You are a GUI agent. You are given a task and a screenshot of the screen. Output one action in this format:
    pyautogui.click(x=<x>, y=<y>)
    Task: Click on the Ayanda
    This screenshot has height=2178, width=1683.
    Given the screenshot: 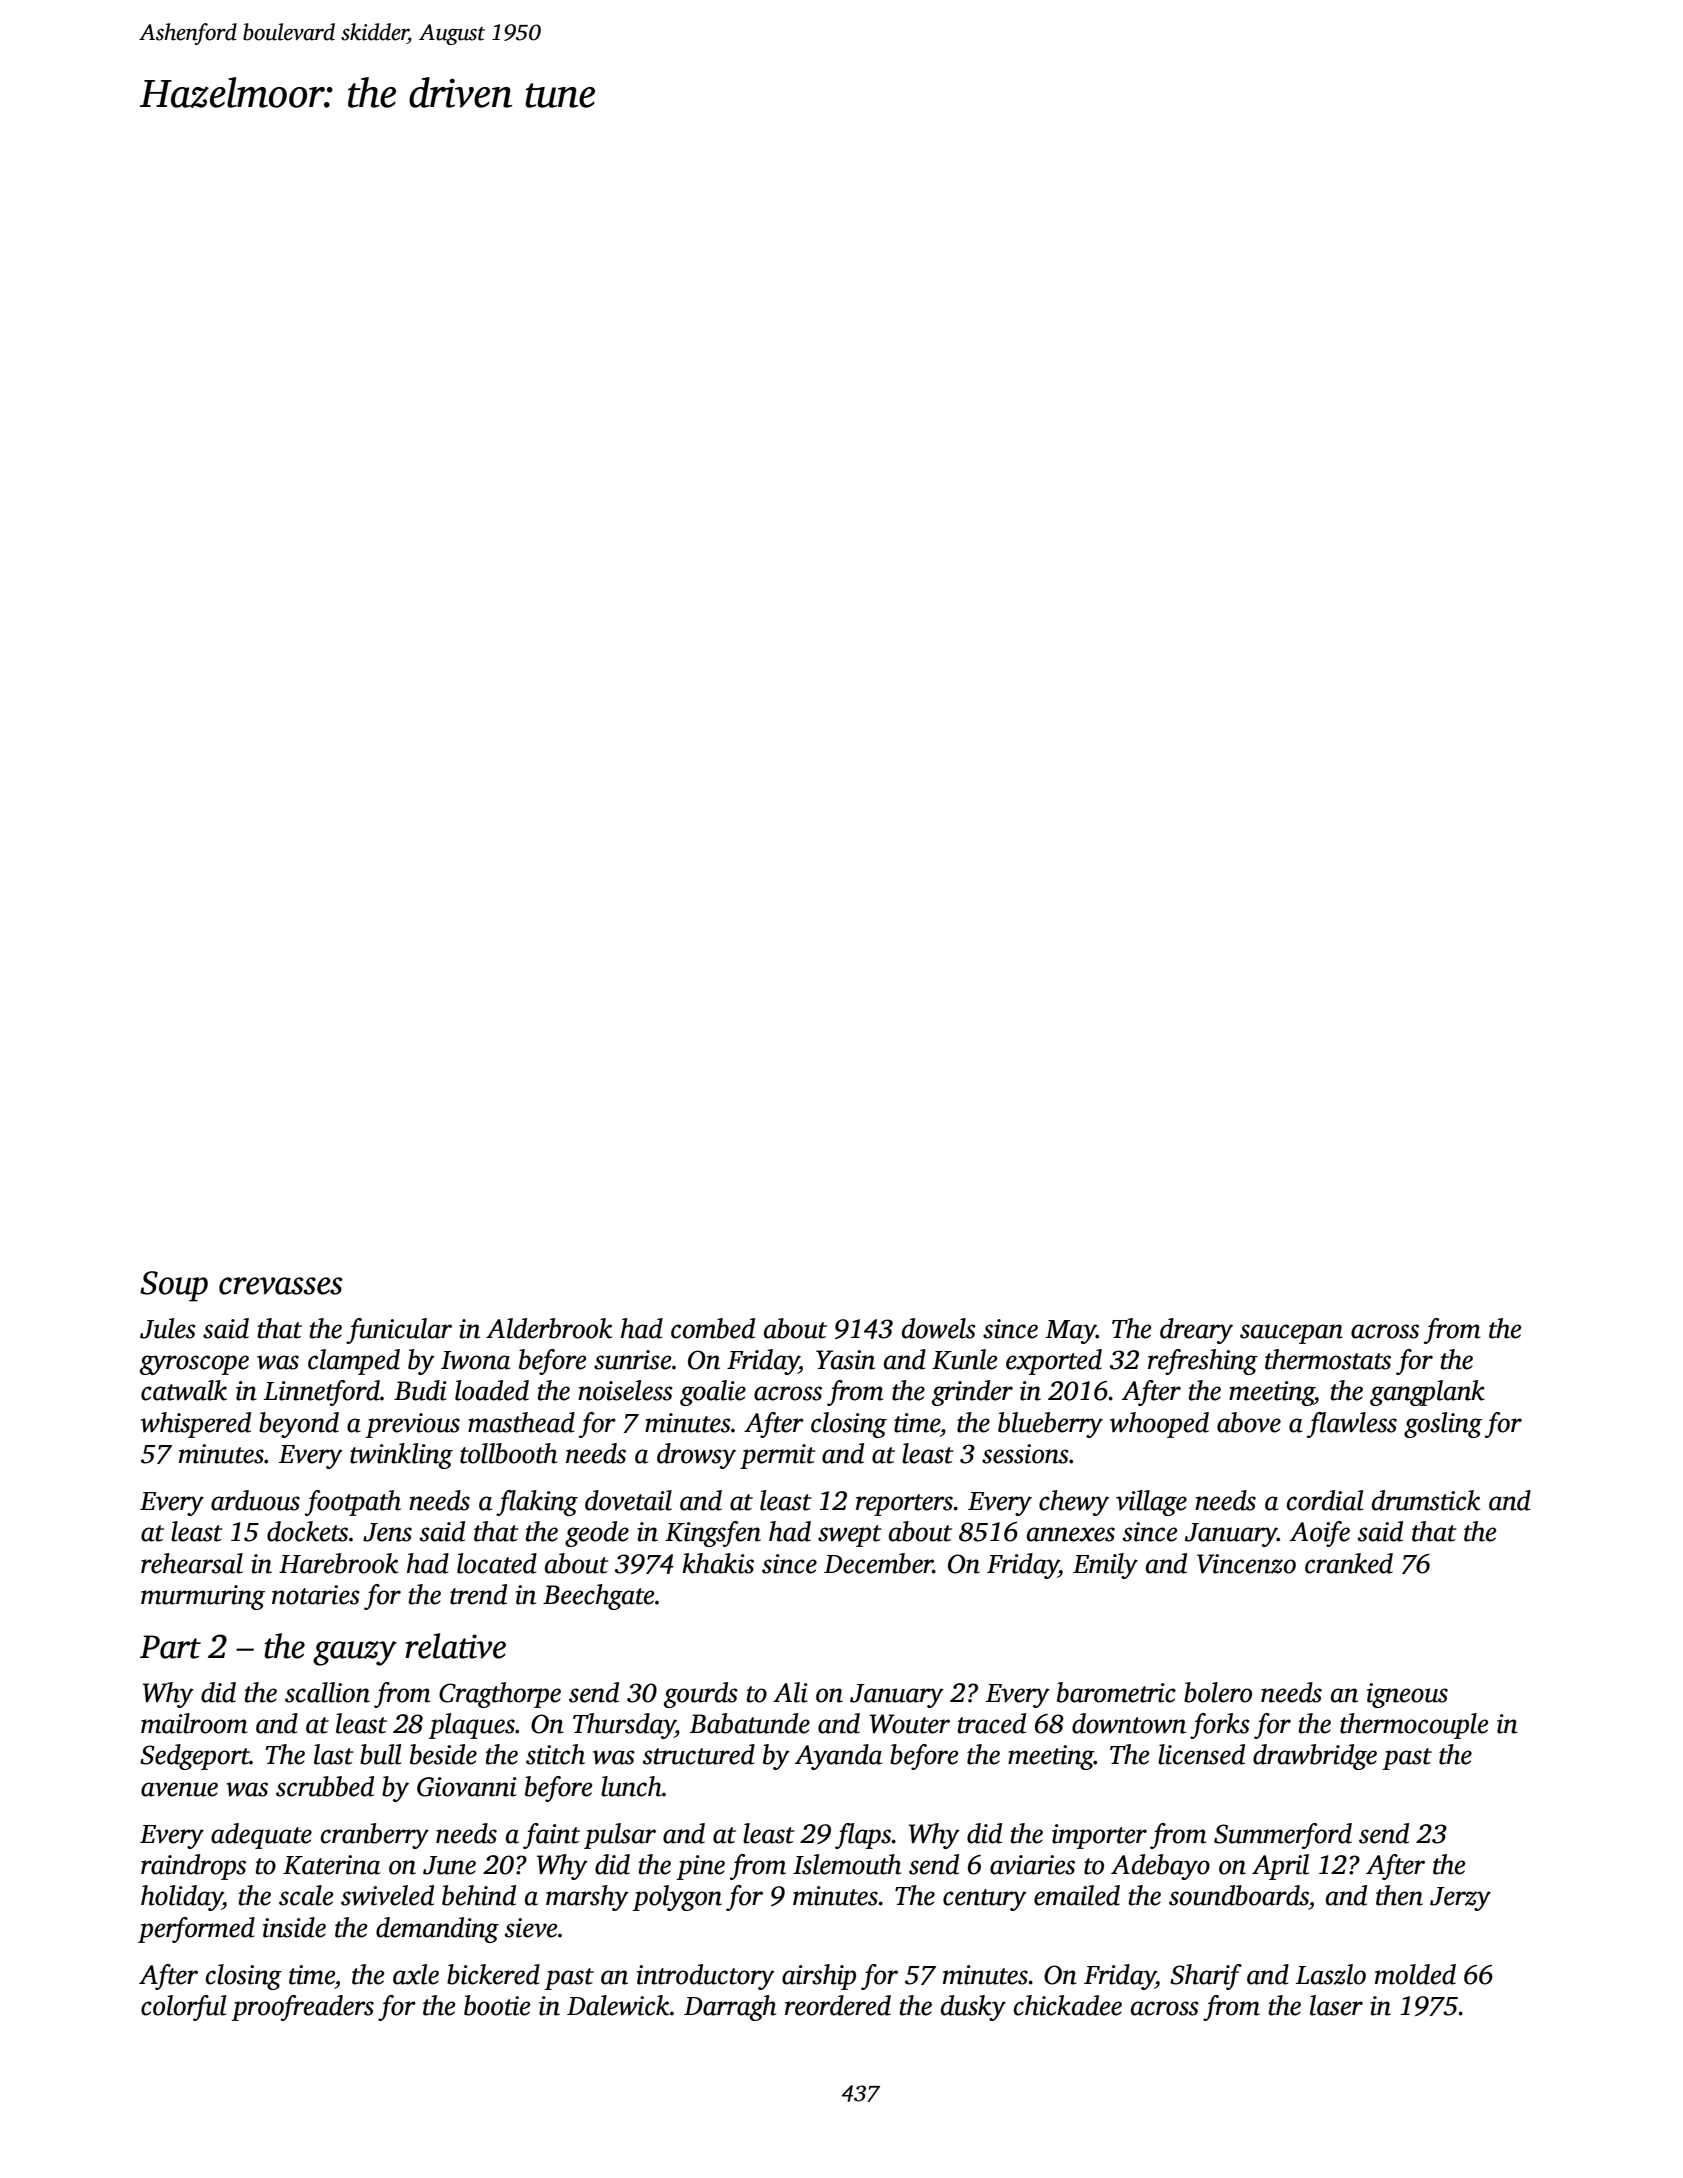 What is the action you would take?
    pyautogui.click(x=838, y=1757)
